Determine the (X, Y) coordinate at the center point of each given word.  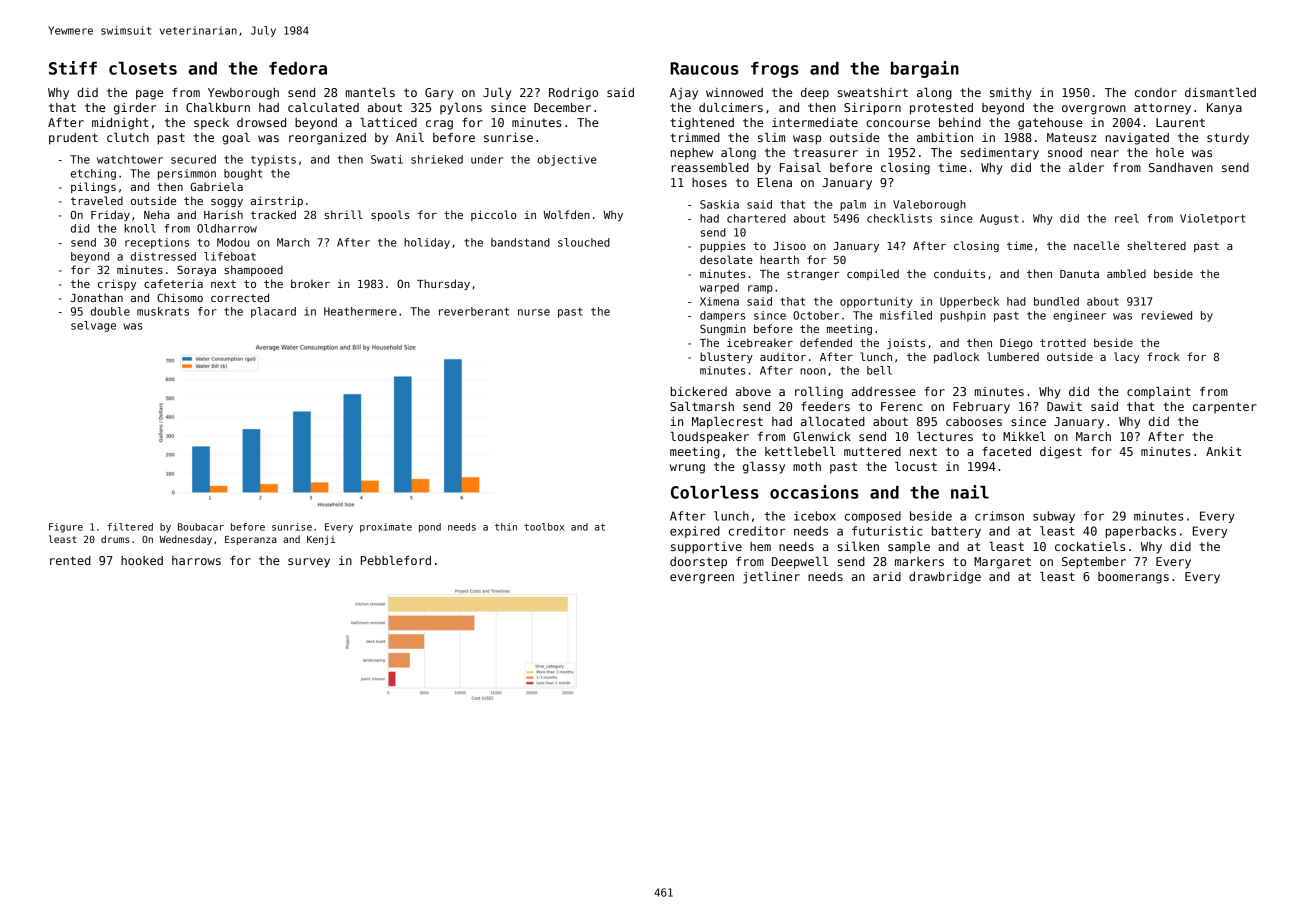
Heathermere (360, 311)
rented (70, 560)
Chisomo (180, 297)
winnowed (734, 92)
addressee (884, 391)
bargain (925, 69)
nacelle (1096, 245)
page (149, 95)
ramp (760, 289)
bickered (699, 391)
